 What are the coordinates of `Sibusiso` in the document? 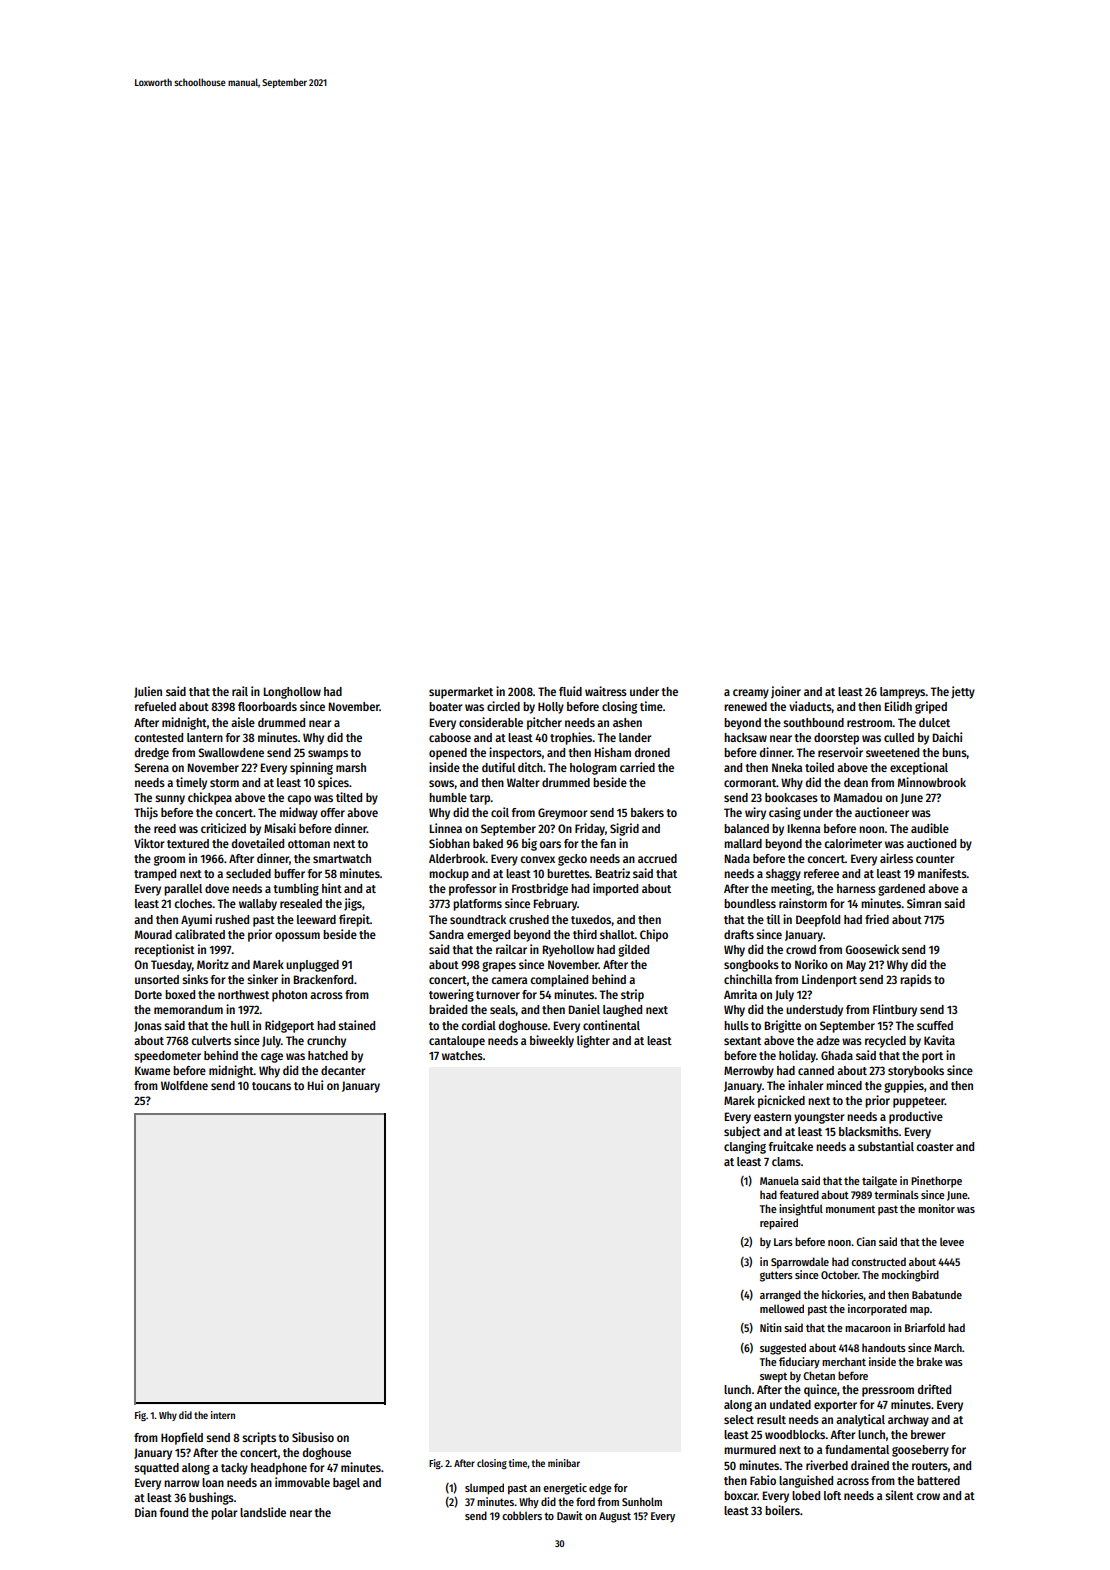 It's located at (313, 1437).
